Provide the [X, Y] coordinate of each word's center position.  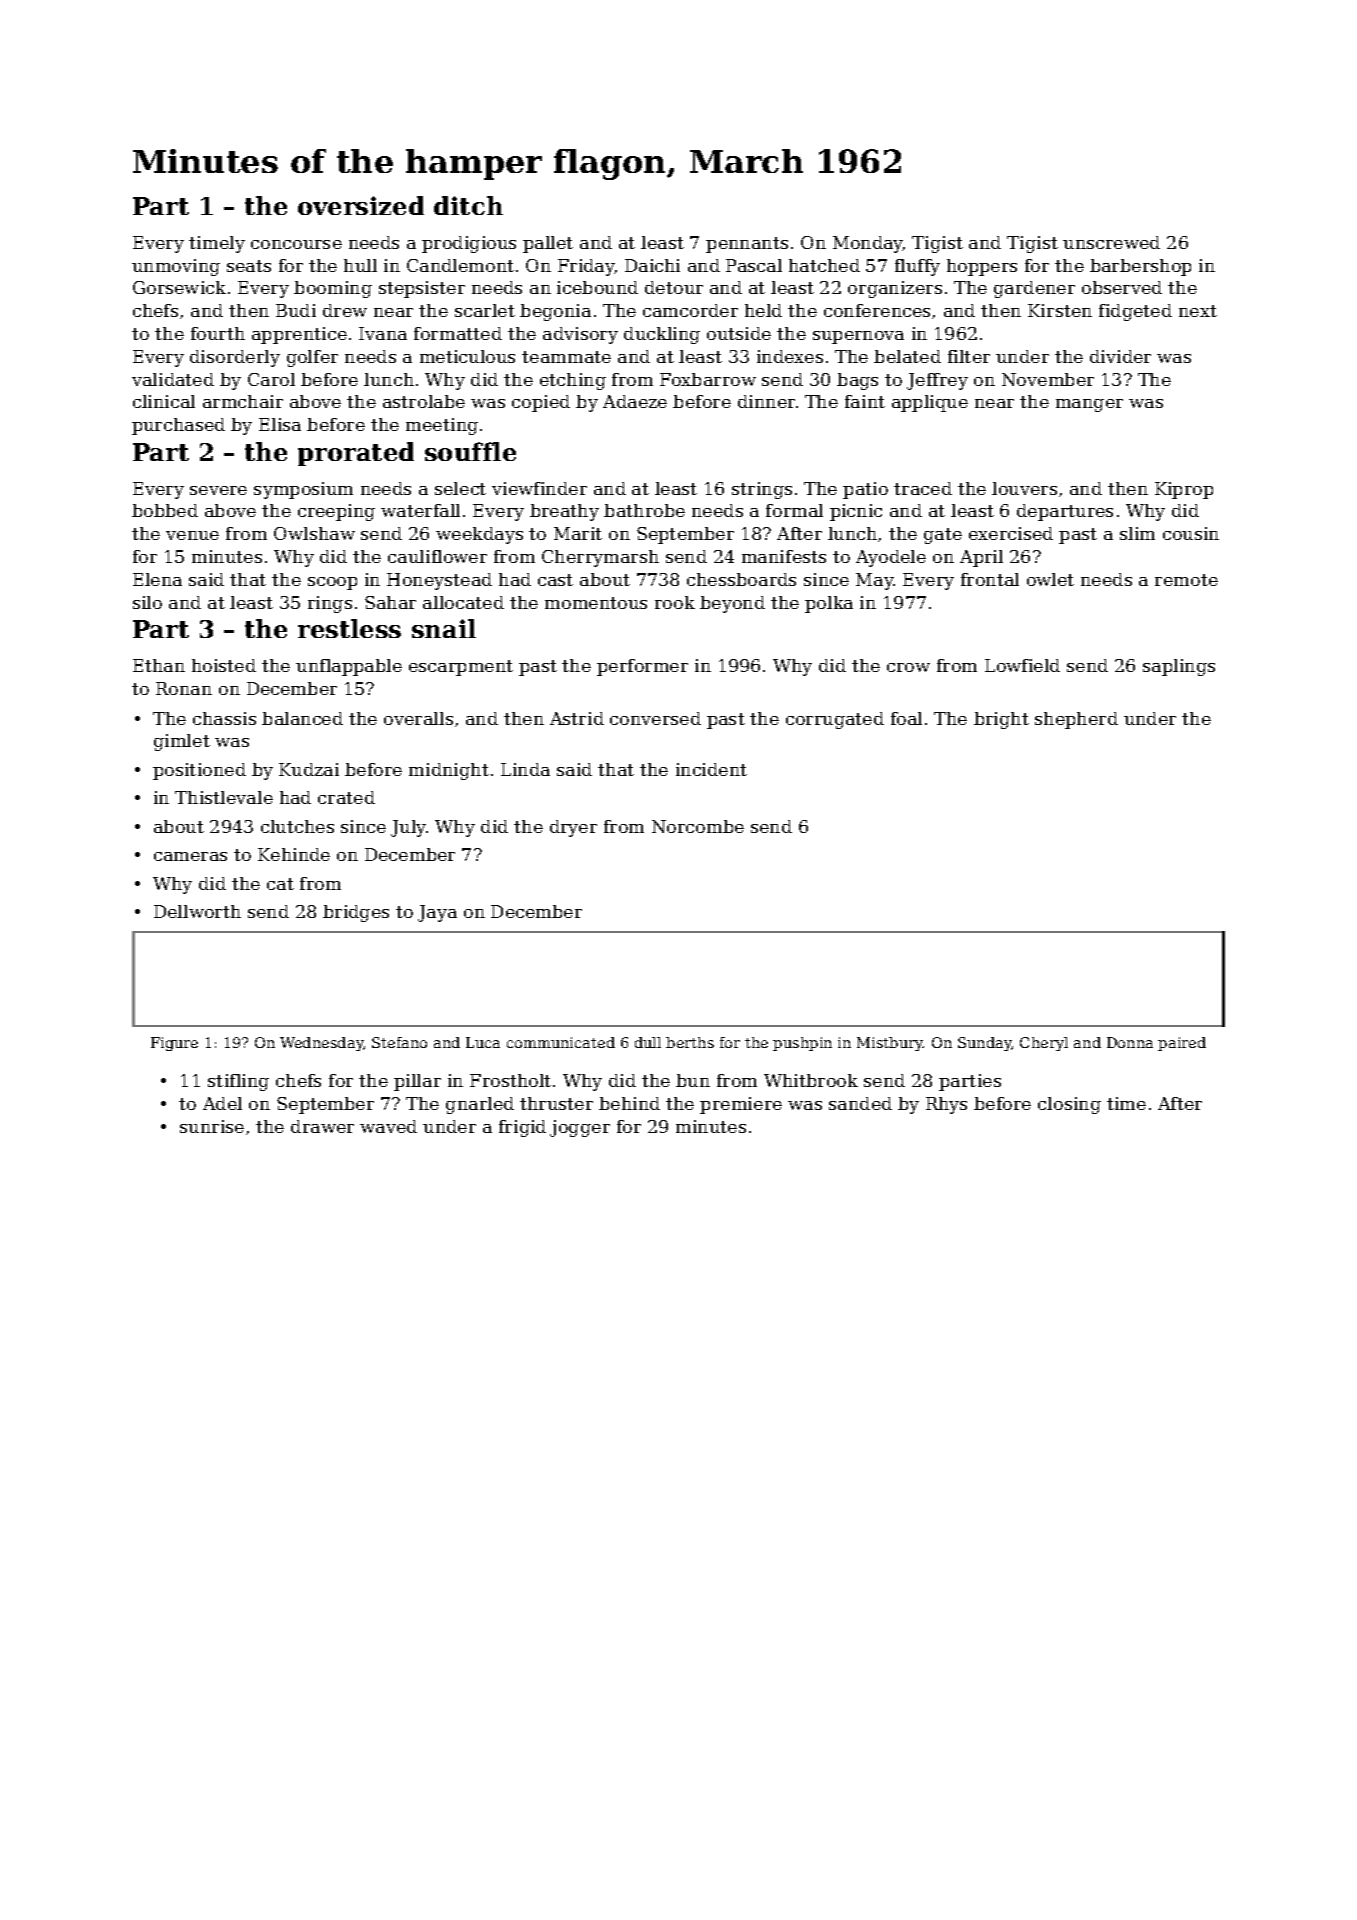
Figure [174, 1044]
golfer [312, 358]
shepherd [1076, 720]
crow [908, 667]
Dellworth [197, 911]
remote [1186, 580]
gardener [1034, 289]
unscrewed [1111, 242]
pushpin [802, 1044]
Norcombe [698, 826]
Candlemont [460, 265]
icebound [597, 287]
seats [249, 266]
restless [349, 628]
